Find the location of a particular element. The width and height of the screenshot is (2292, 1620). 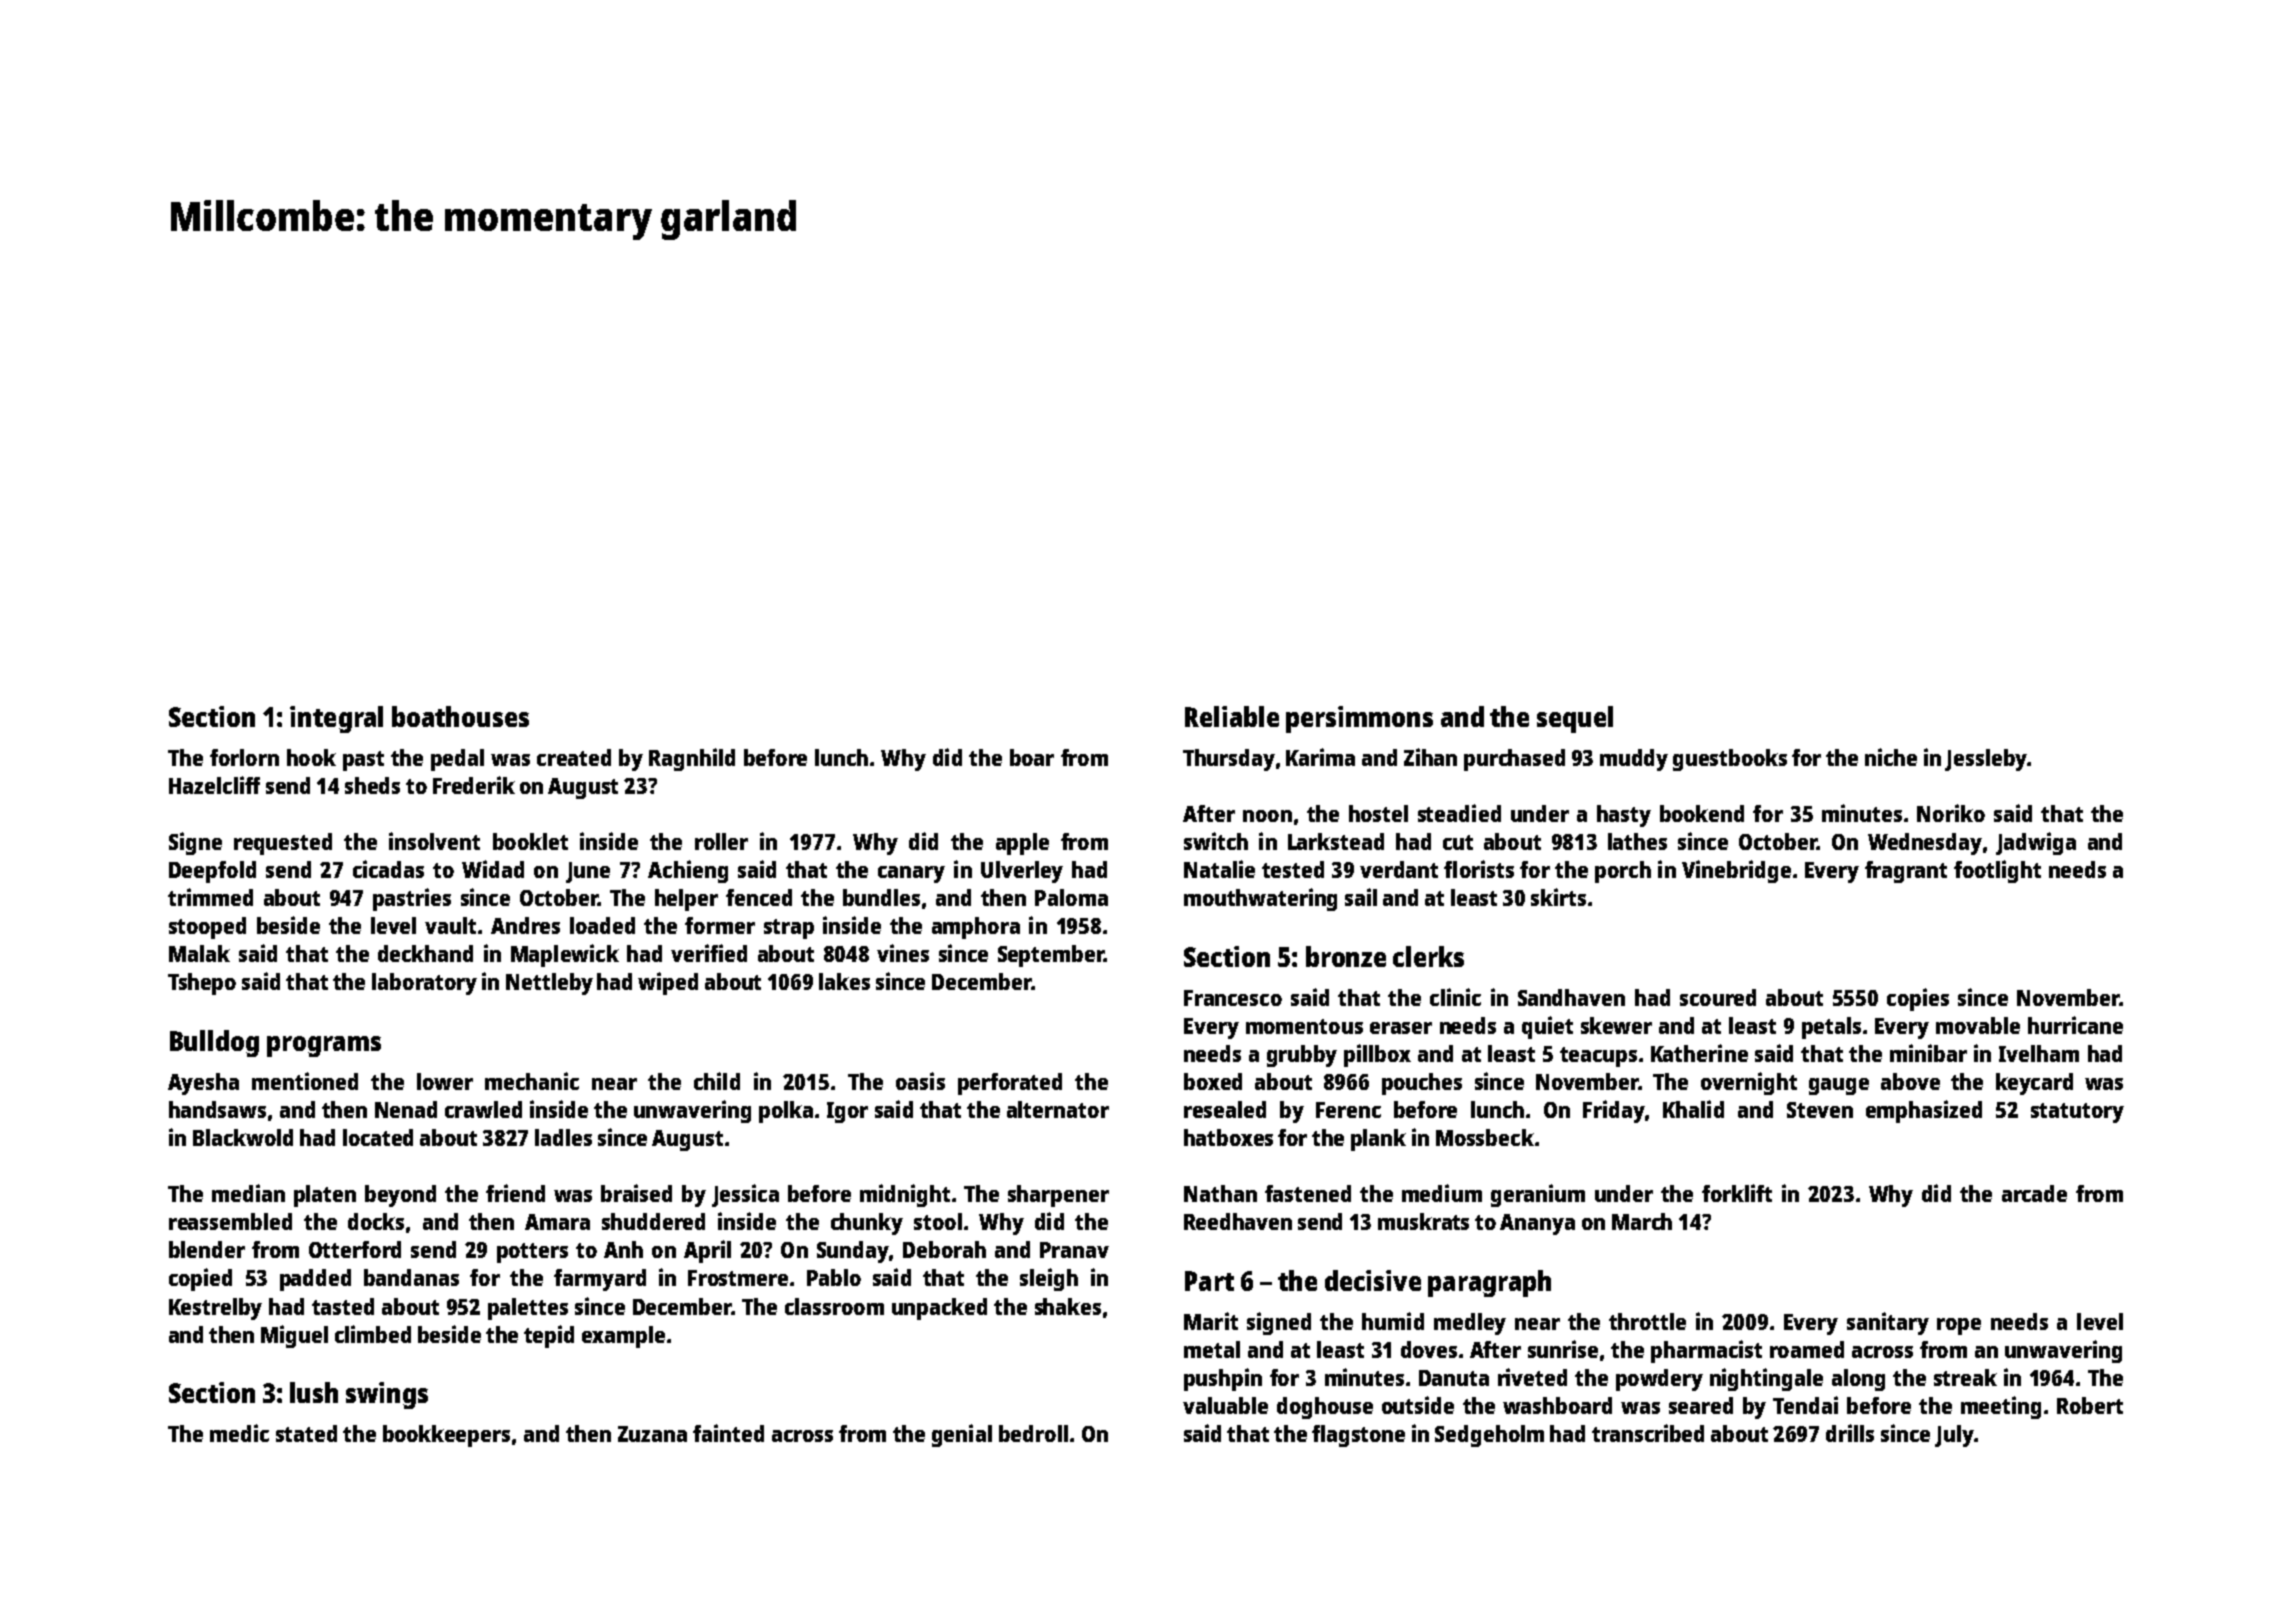

flagstone is located at coordinates (1358, 1436).
